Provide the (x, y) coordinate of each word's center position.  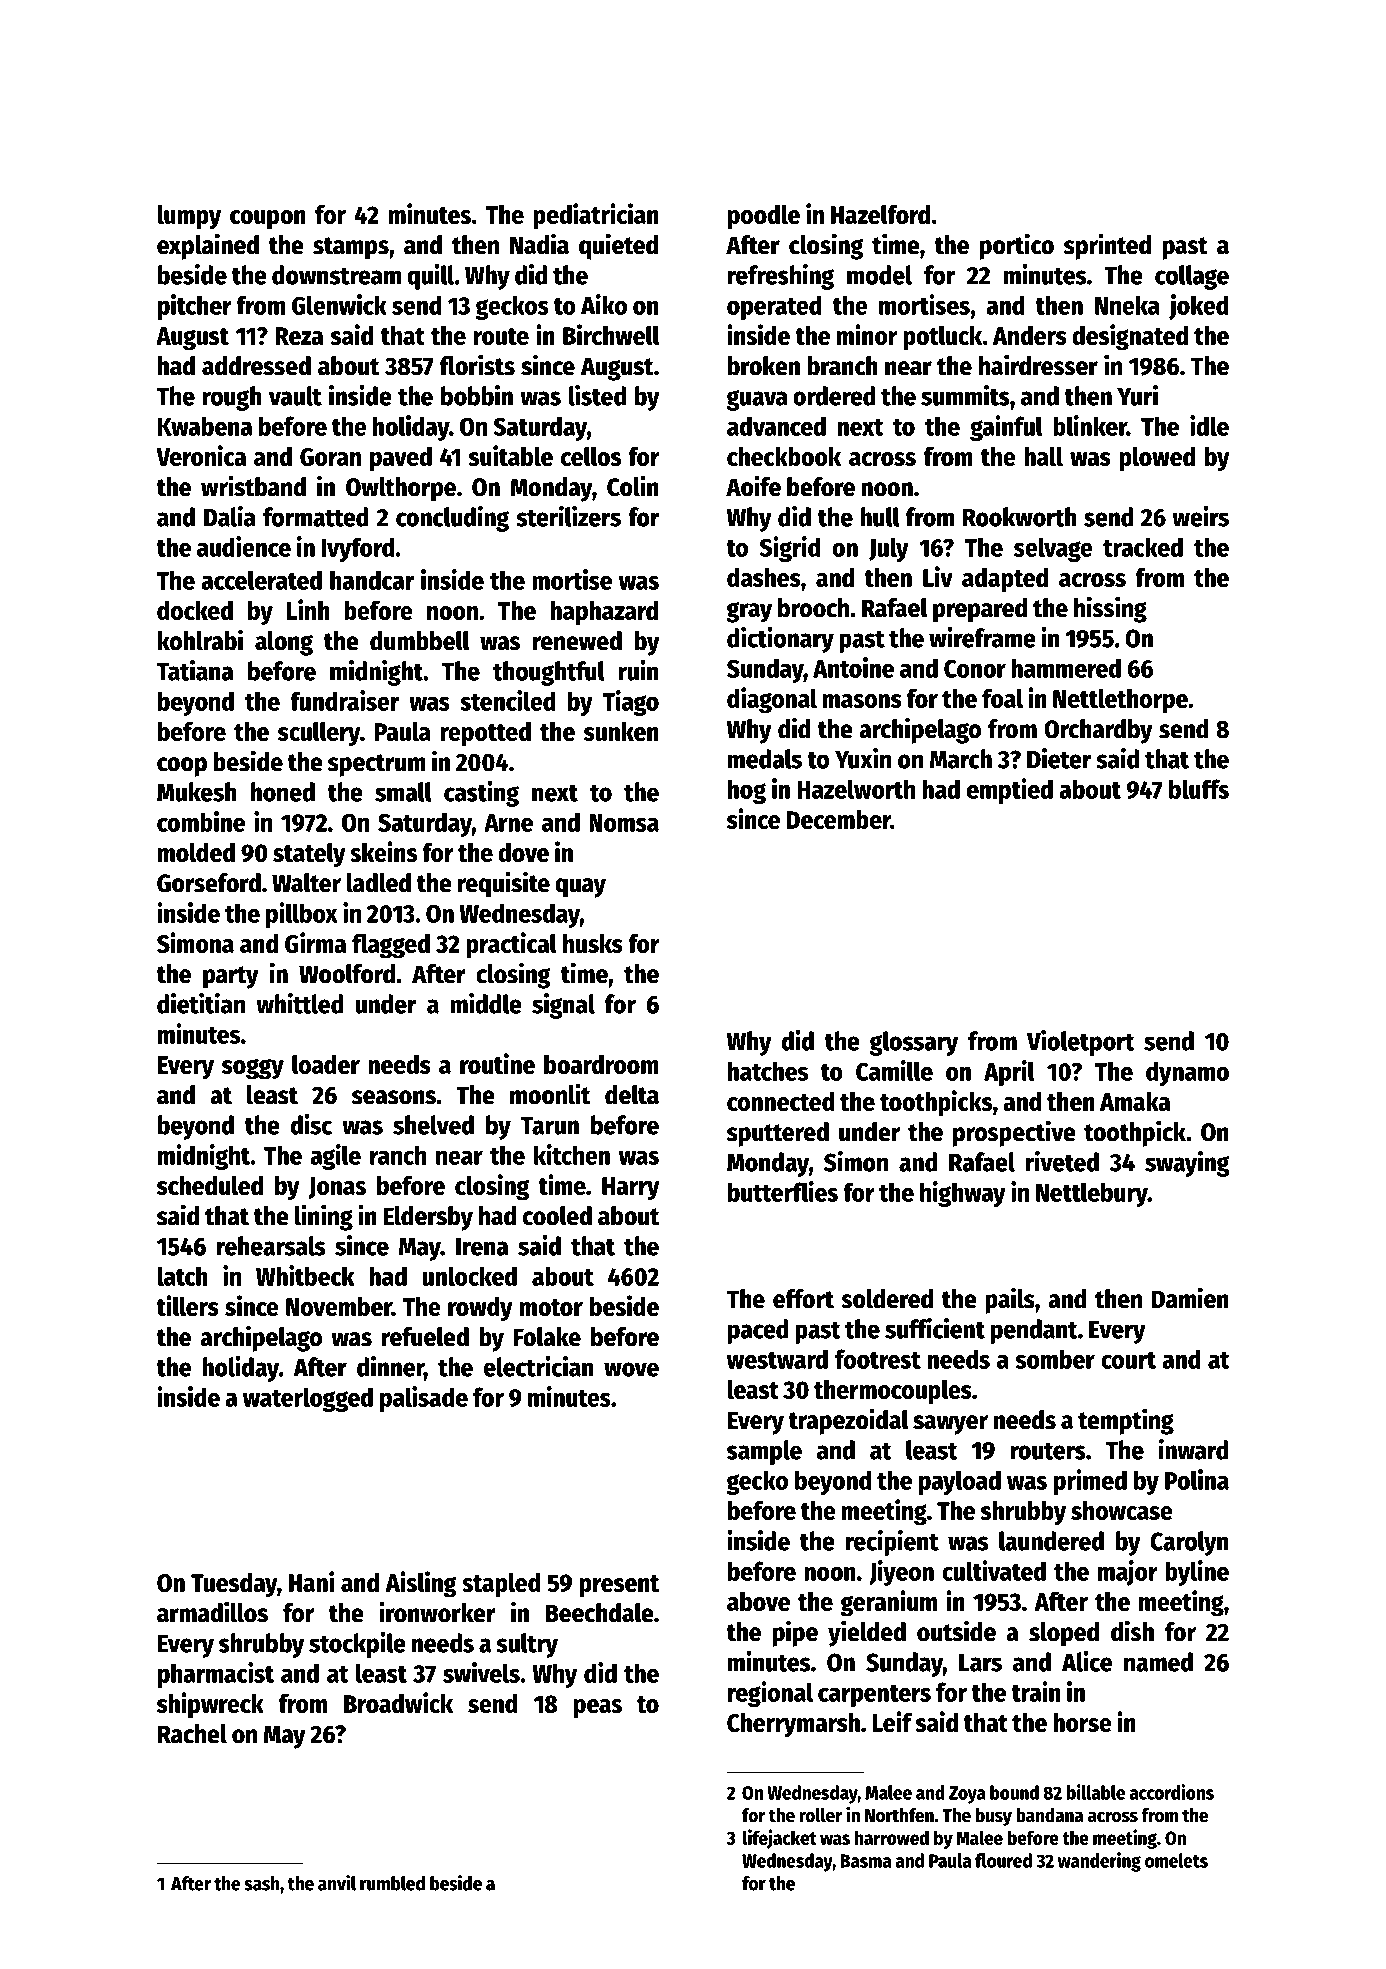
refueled (425, 1337)
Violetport (1081, 1043)
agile (335, 1157)
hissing (1110, 609)
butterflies (783, 1191)
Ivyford (357, 549)
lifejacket (779, 1839)
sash (262, 1883)
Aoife (753, 486)
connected (781, 1101)
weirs (1201, 516)
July (889, 549)
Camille (894, 1070)
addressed (256, 366)
